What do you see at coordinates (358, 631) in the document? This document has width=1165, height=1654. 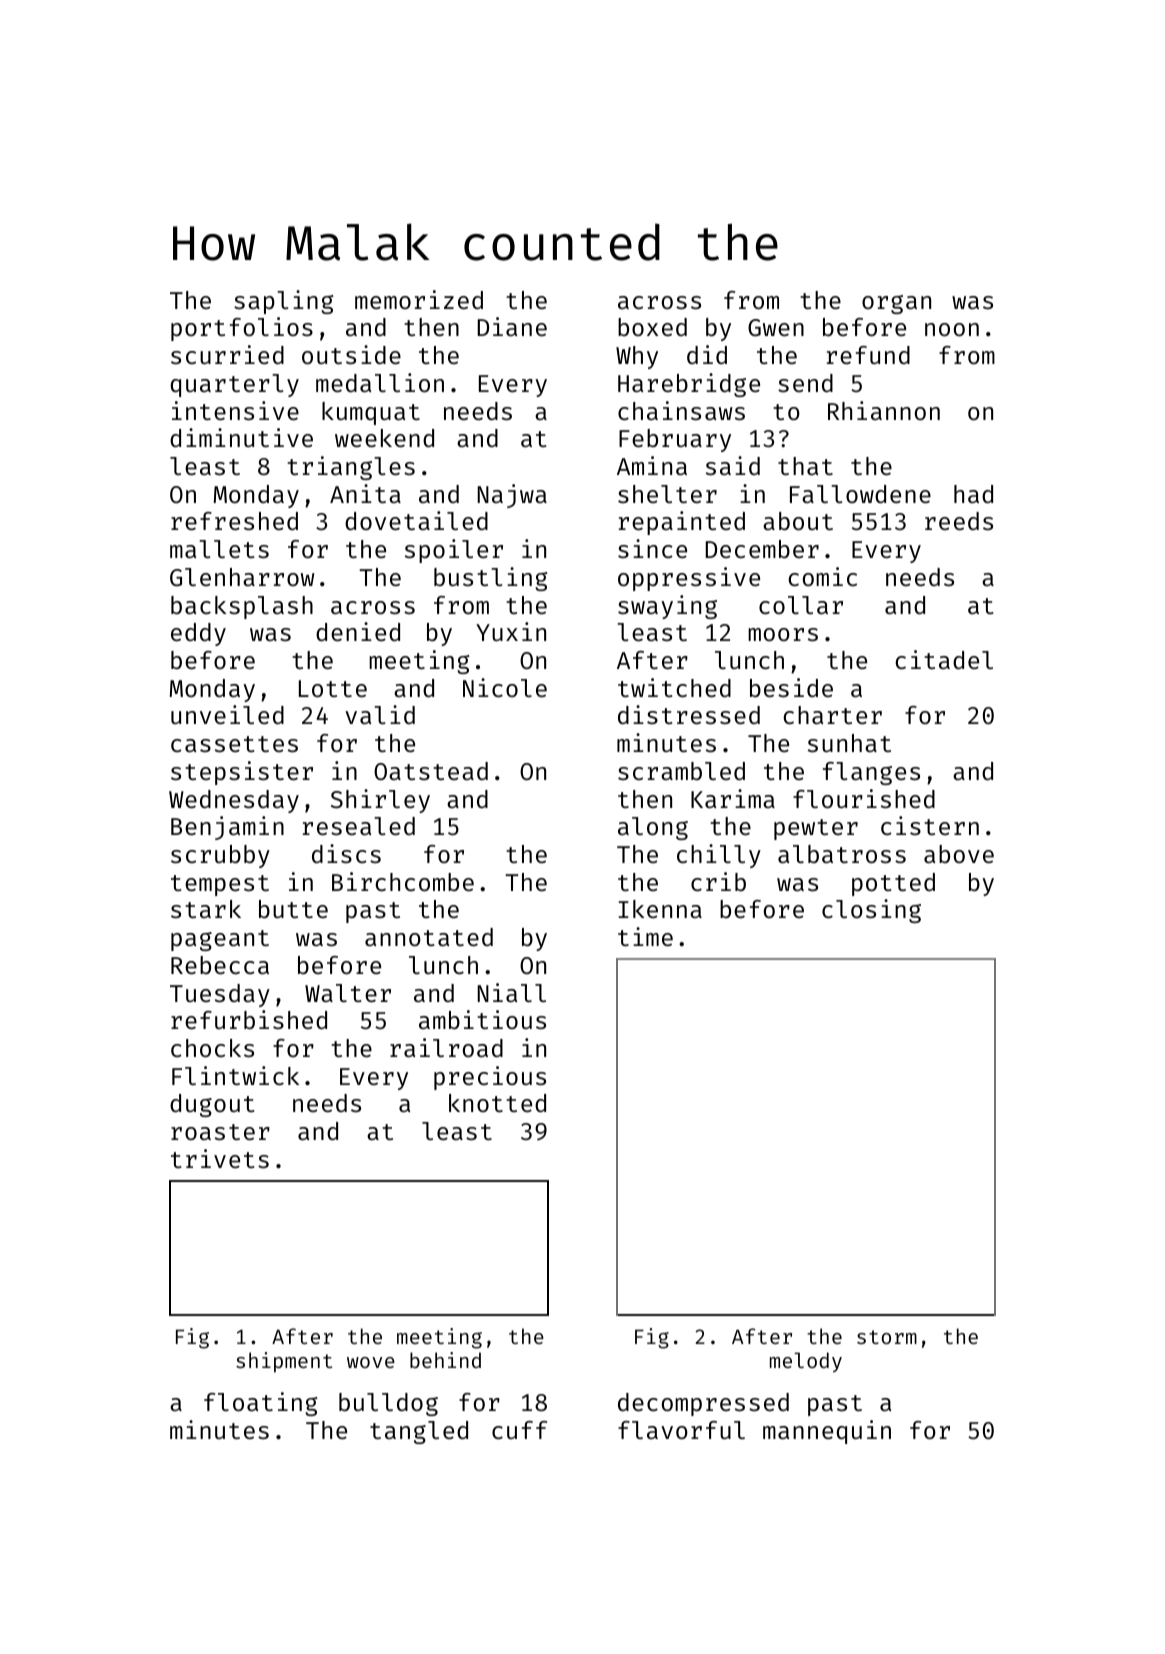 I see `denied` at bounding box center [358, 631].
